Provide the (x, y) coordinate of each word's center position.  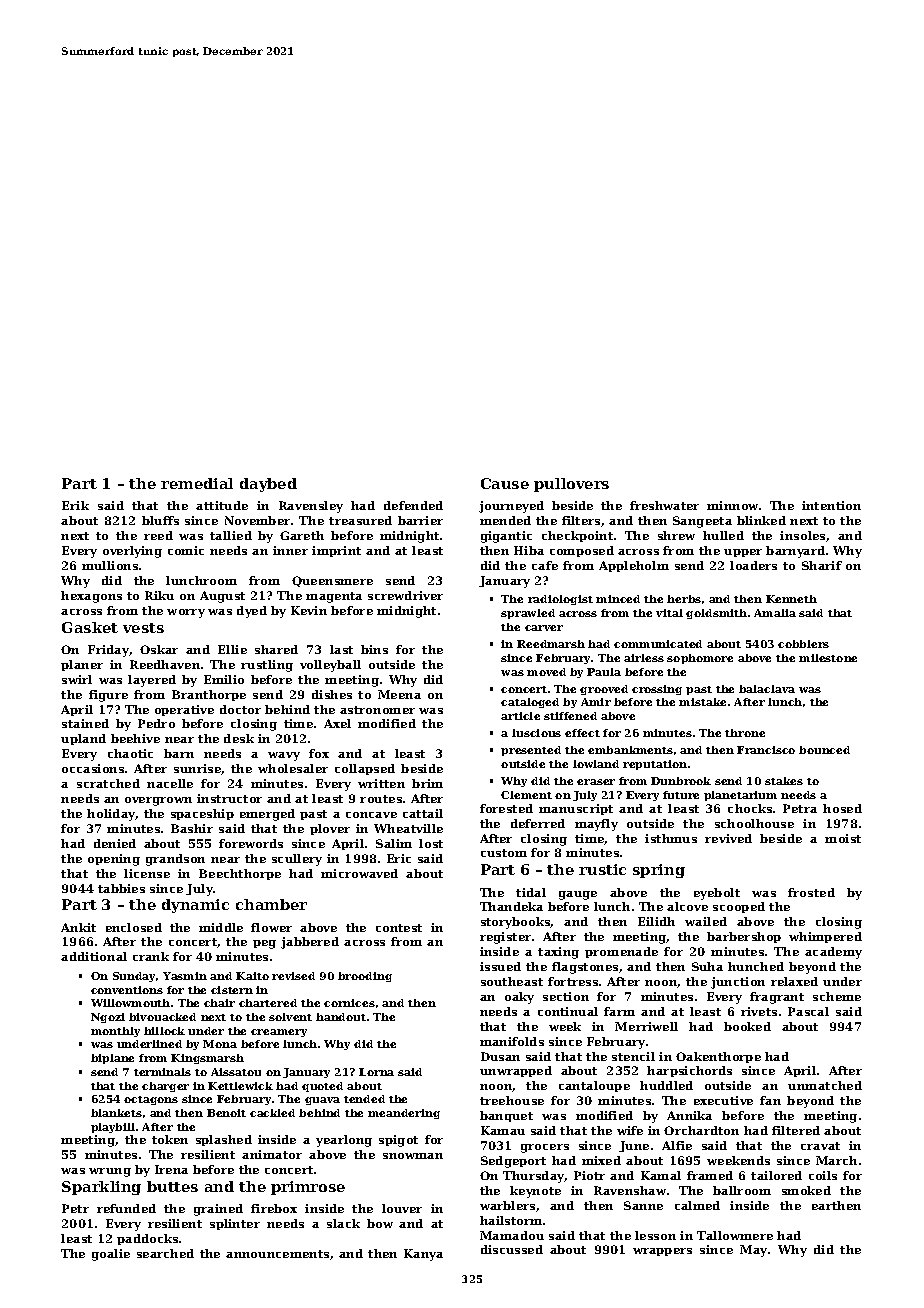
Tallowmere (735, 1235)
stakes (784, 781)
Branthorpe (209, 695)
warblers (507, 1205)
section (566, 996)
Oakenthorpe (718, 1057)
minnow (732, 505)
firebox (274, 1208)
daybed (268, 485)
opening (114, 860)
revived (728, 838)
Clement (526, 795)
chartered (268, 1003)
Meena (399, 694)
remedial (197, 483)
